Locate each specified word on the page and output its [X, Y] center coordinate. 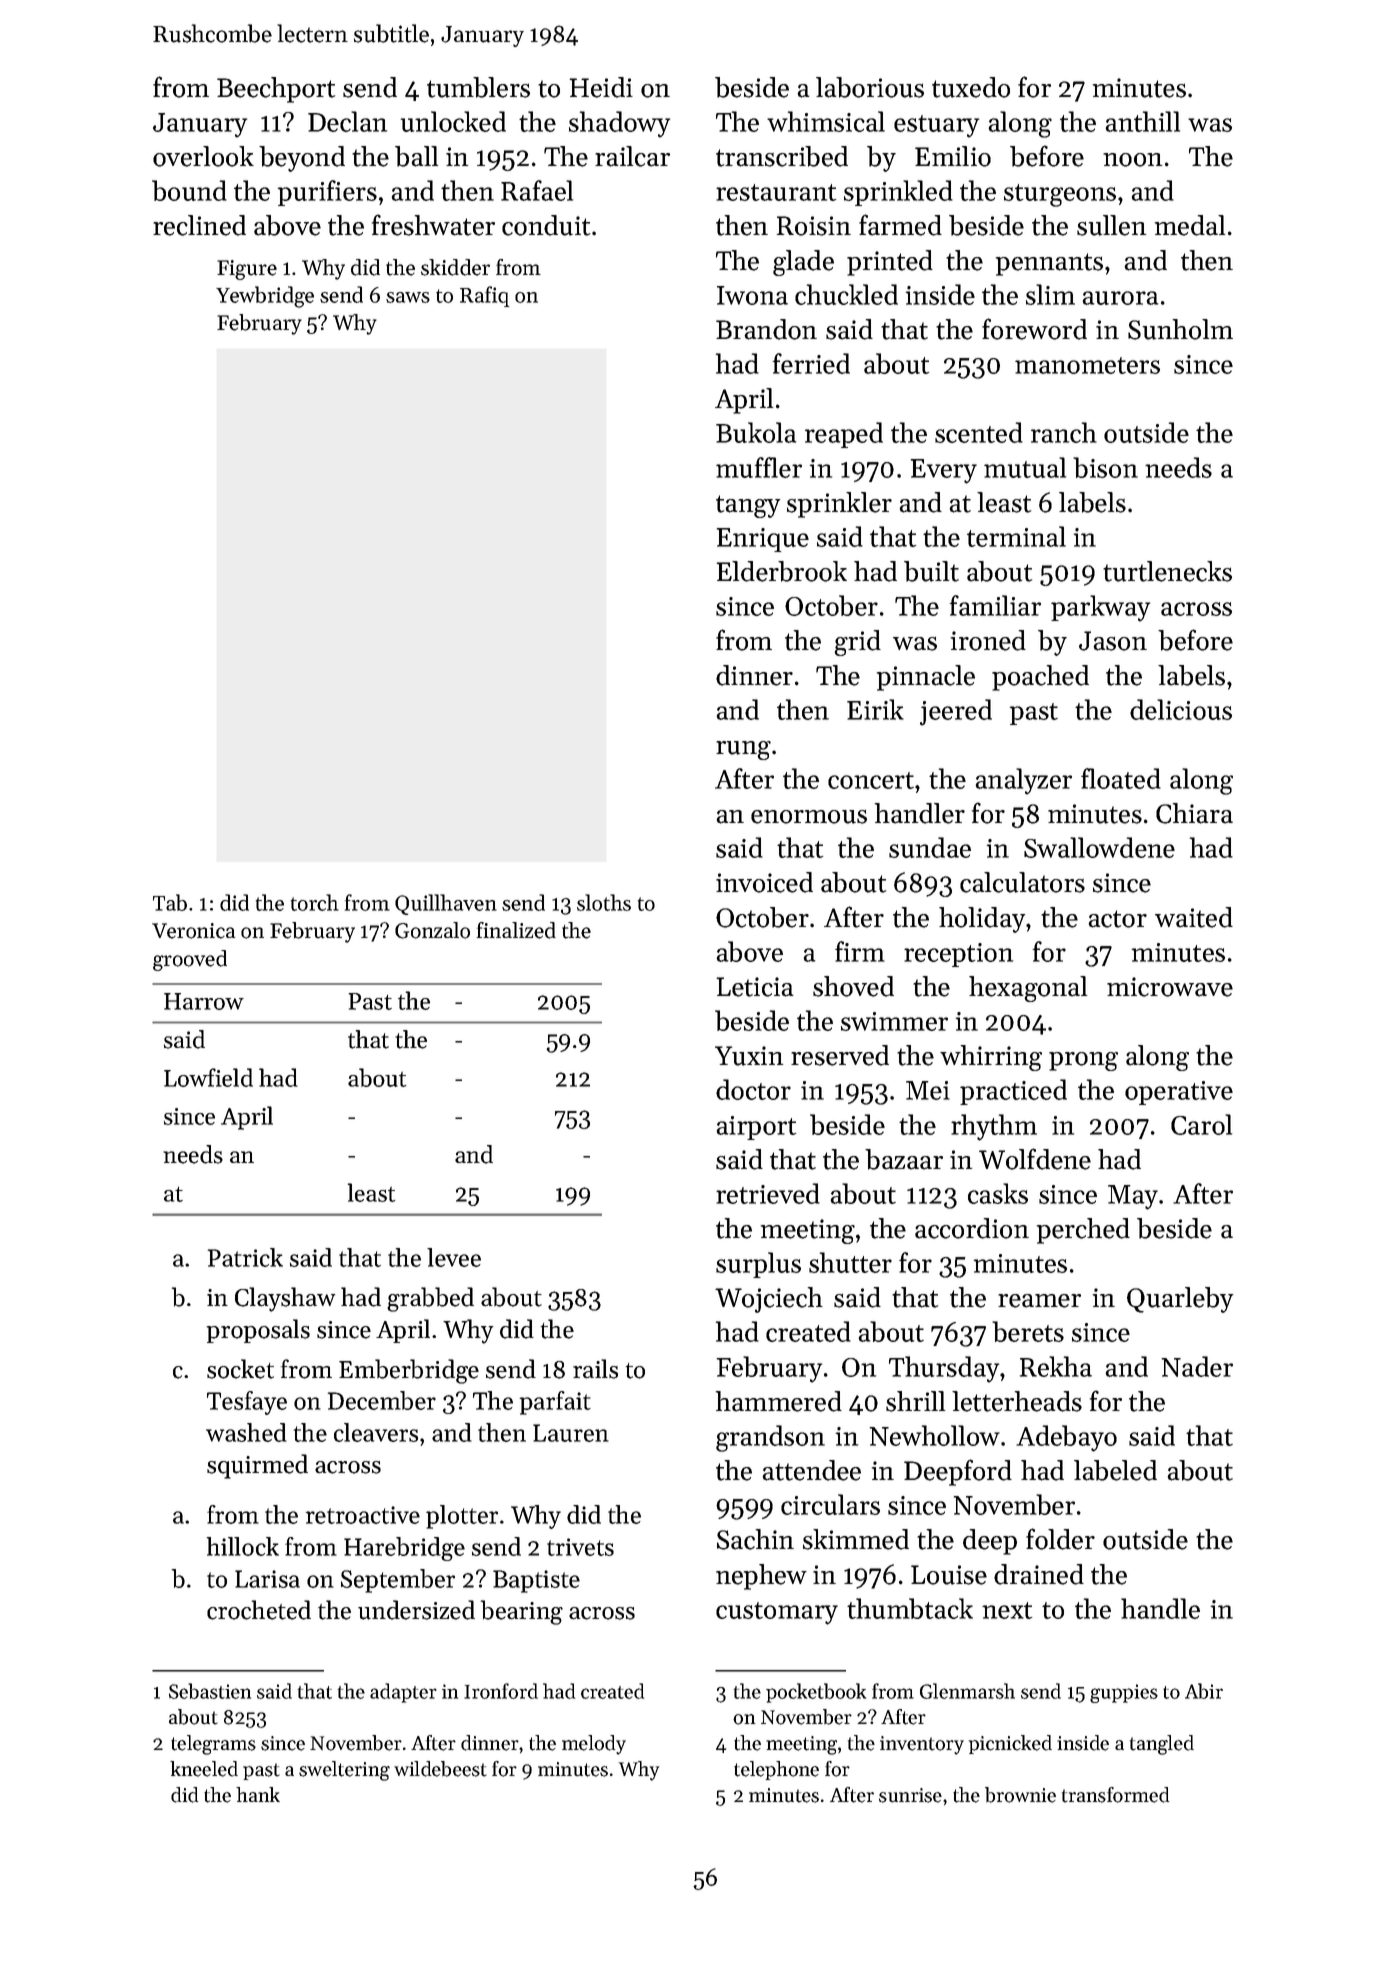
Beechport [276, 90]
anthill [1142, 121]
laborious [870, 87]
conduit [546, 225]
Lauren [571, 1433]
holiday [982, 920]
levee [454, 1257]
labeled [1115, 1470]
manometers [1087, 365]
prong [1083, 1061]
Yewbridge [265, 297]
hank [258, 1794]
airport [756, 1128]
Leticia [755, 987]
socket [240, 1369]
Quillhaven [446, 904]
